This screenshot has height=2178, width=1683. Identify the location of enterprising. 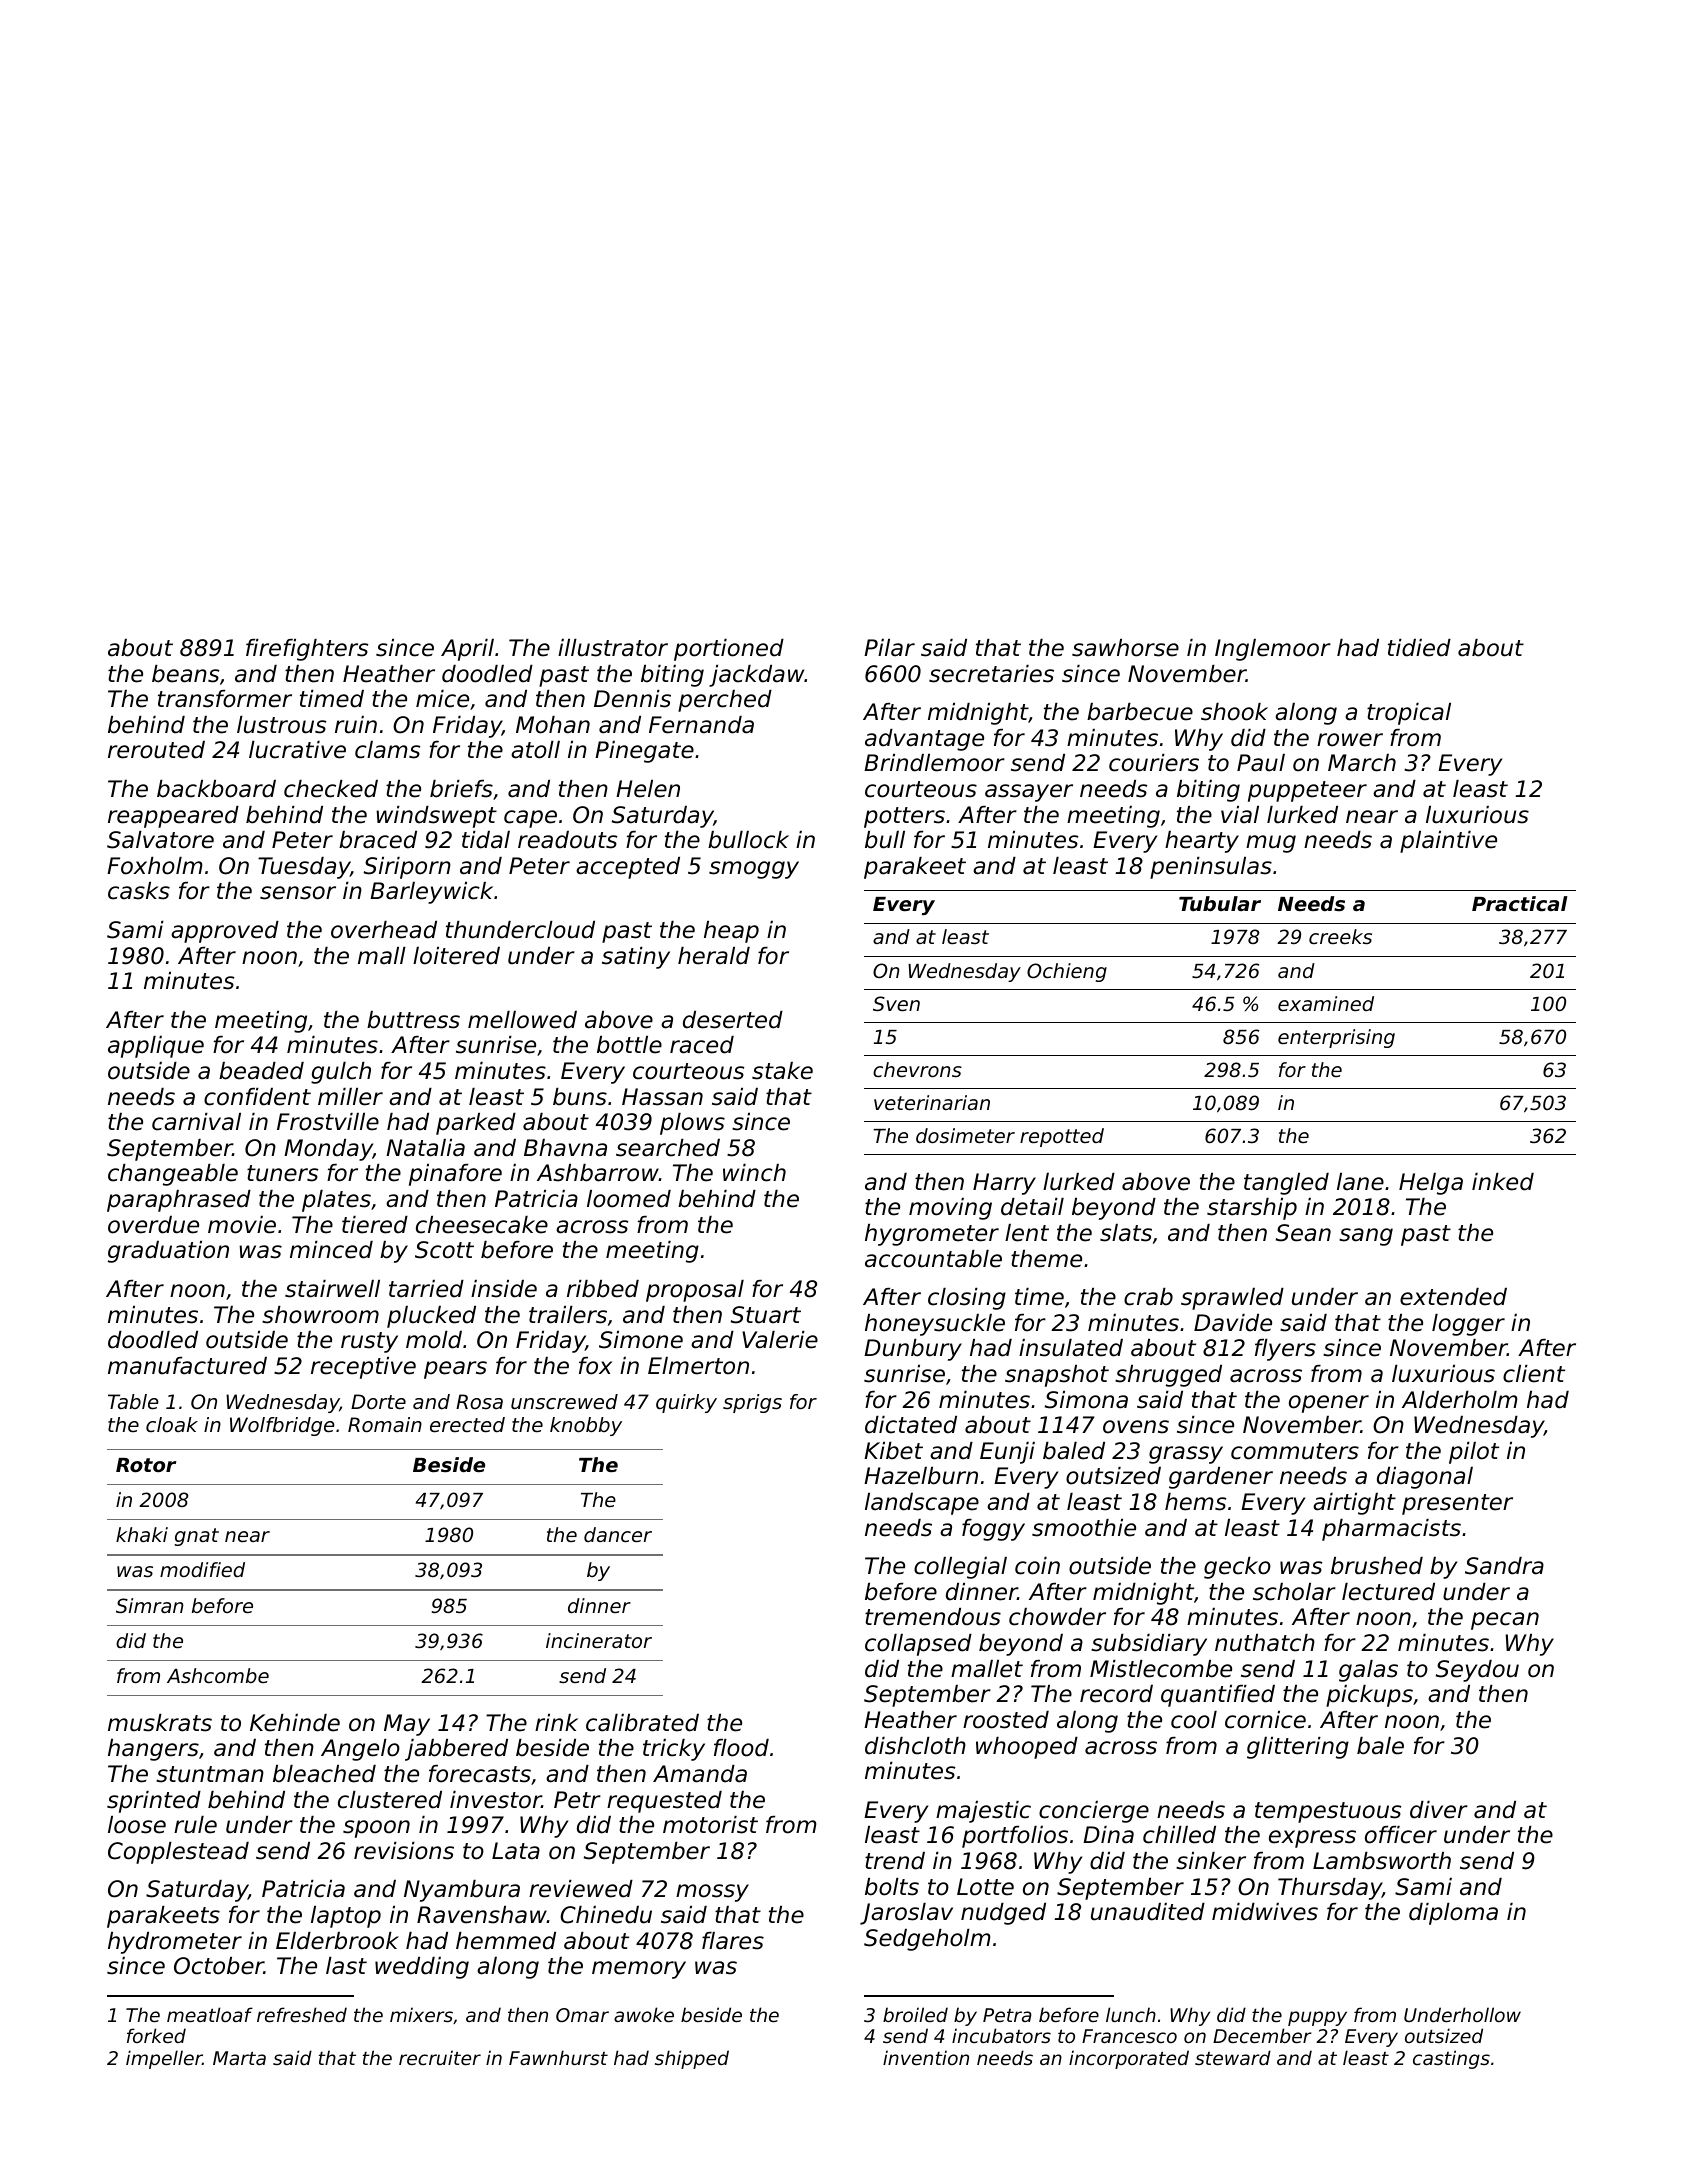
(1336, 1038).
